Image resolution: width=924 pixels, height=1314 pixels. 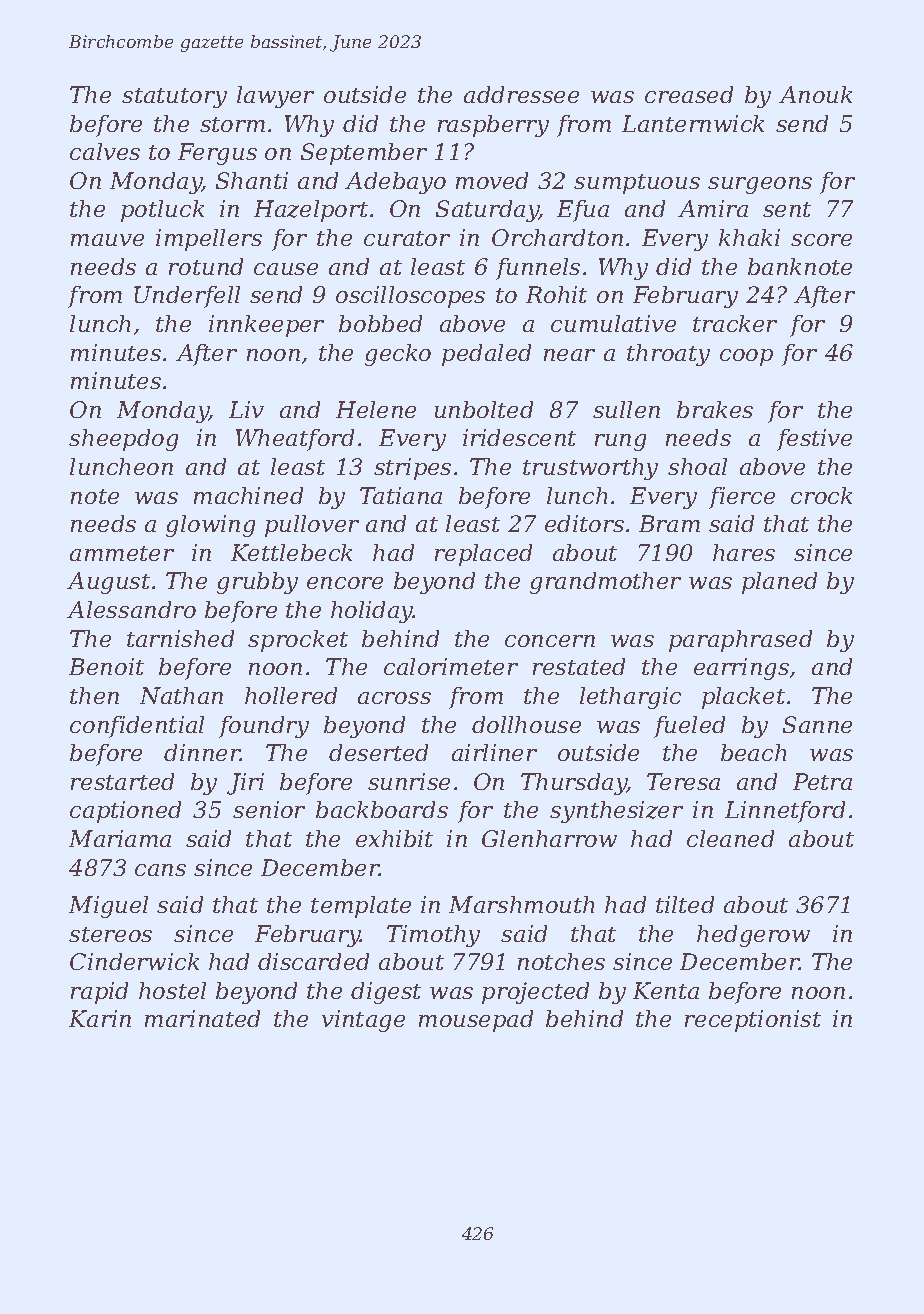 What do you see at coordinates (123, 440) in the screenshot?
I see `sheepdog` at bounding box center [123, 440].
